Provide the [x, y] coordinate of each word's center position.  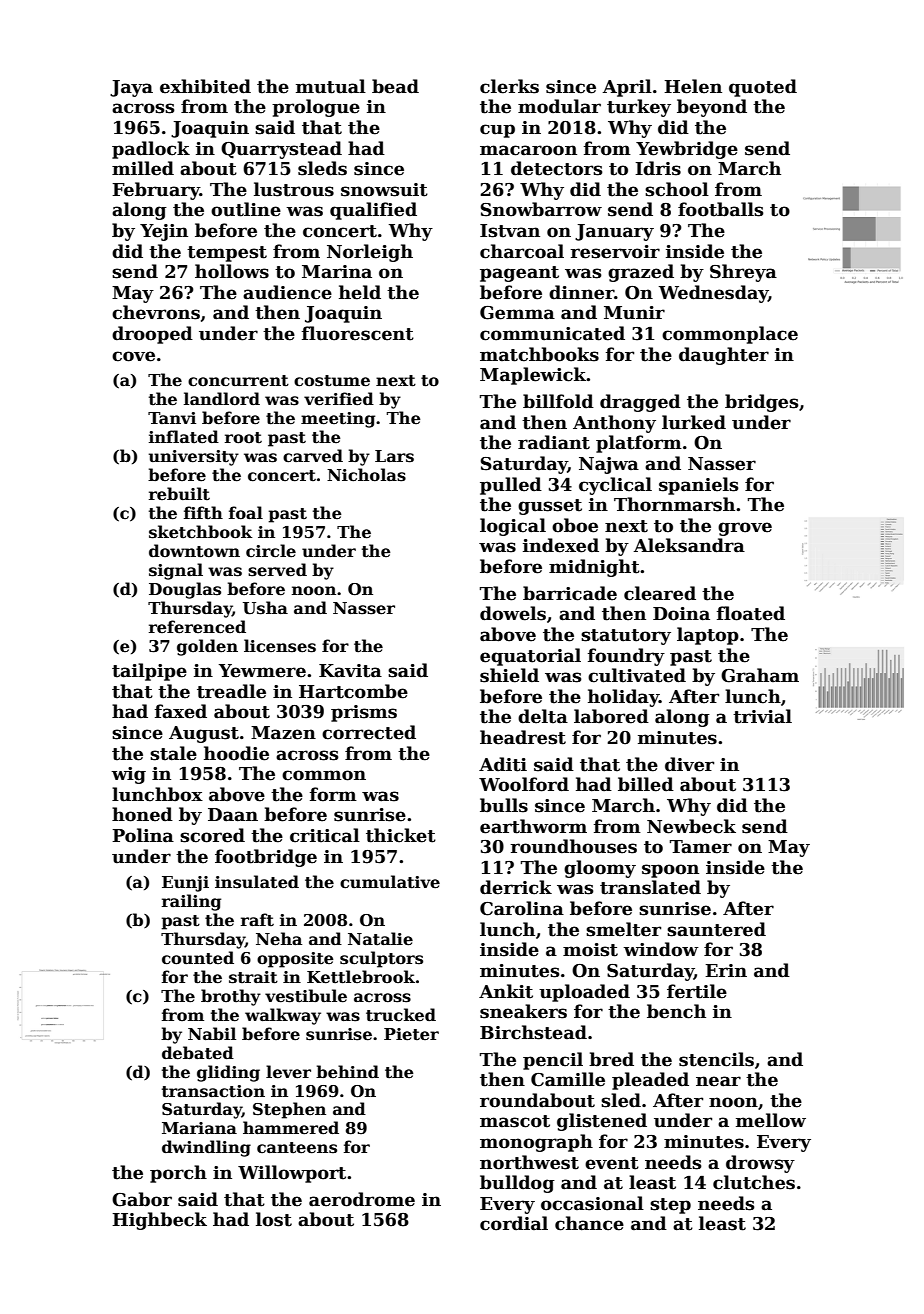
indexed [561, 545]
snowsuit [384, 190]
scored [212, 835]
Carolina [522, 908]
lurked [694, 422]
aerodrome [362, 1199]
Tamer [701, 847]
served [277, 570]
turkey [639, 108]
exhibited [205, 86]
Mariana [199, 1128]
